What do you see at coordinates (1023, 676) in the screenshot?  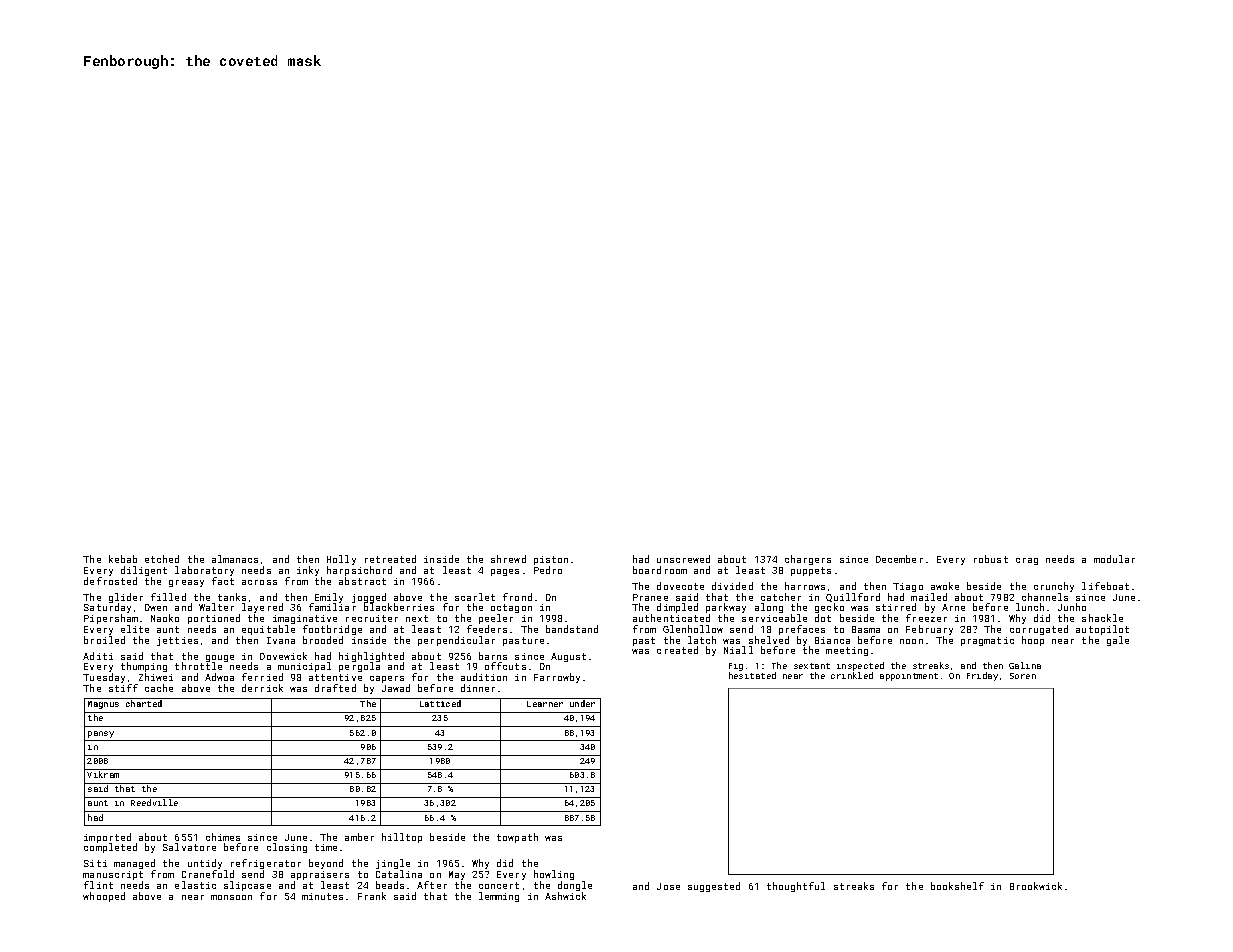 I see `Soren` at bounding box center [1023, 676].
